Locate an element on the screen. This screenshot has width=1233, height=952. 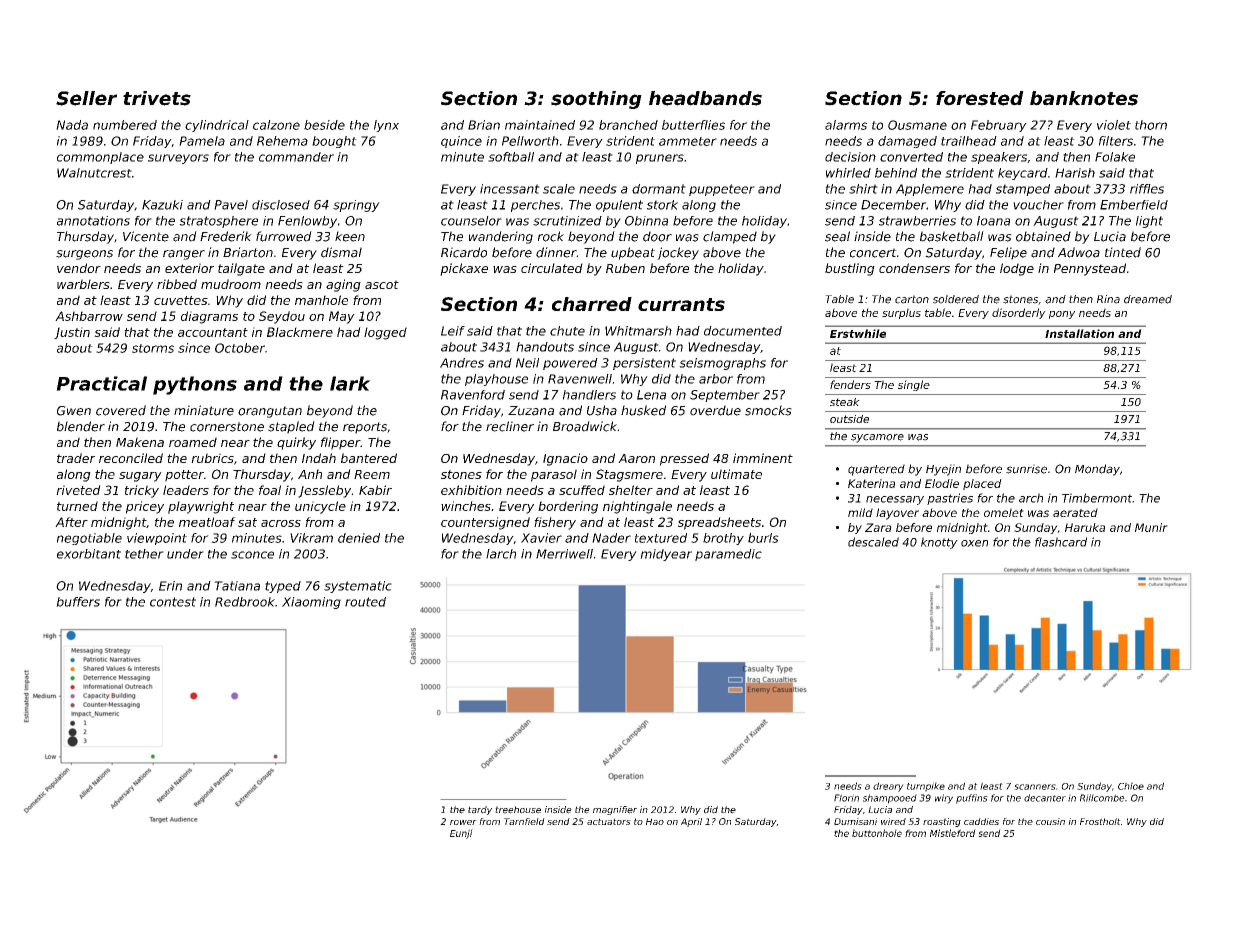
Hao is located at coordinates (655, 821).
